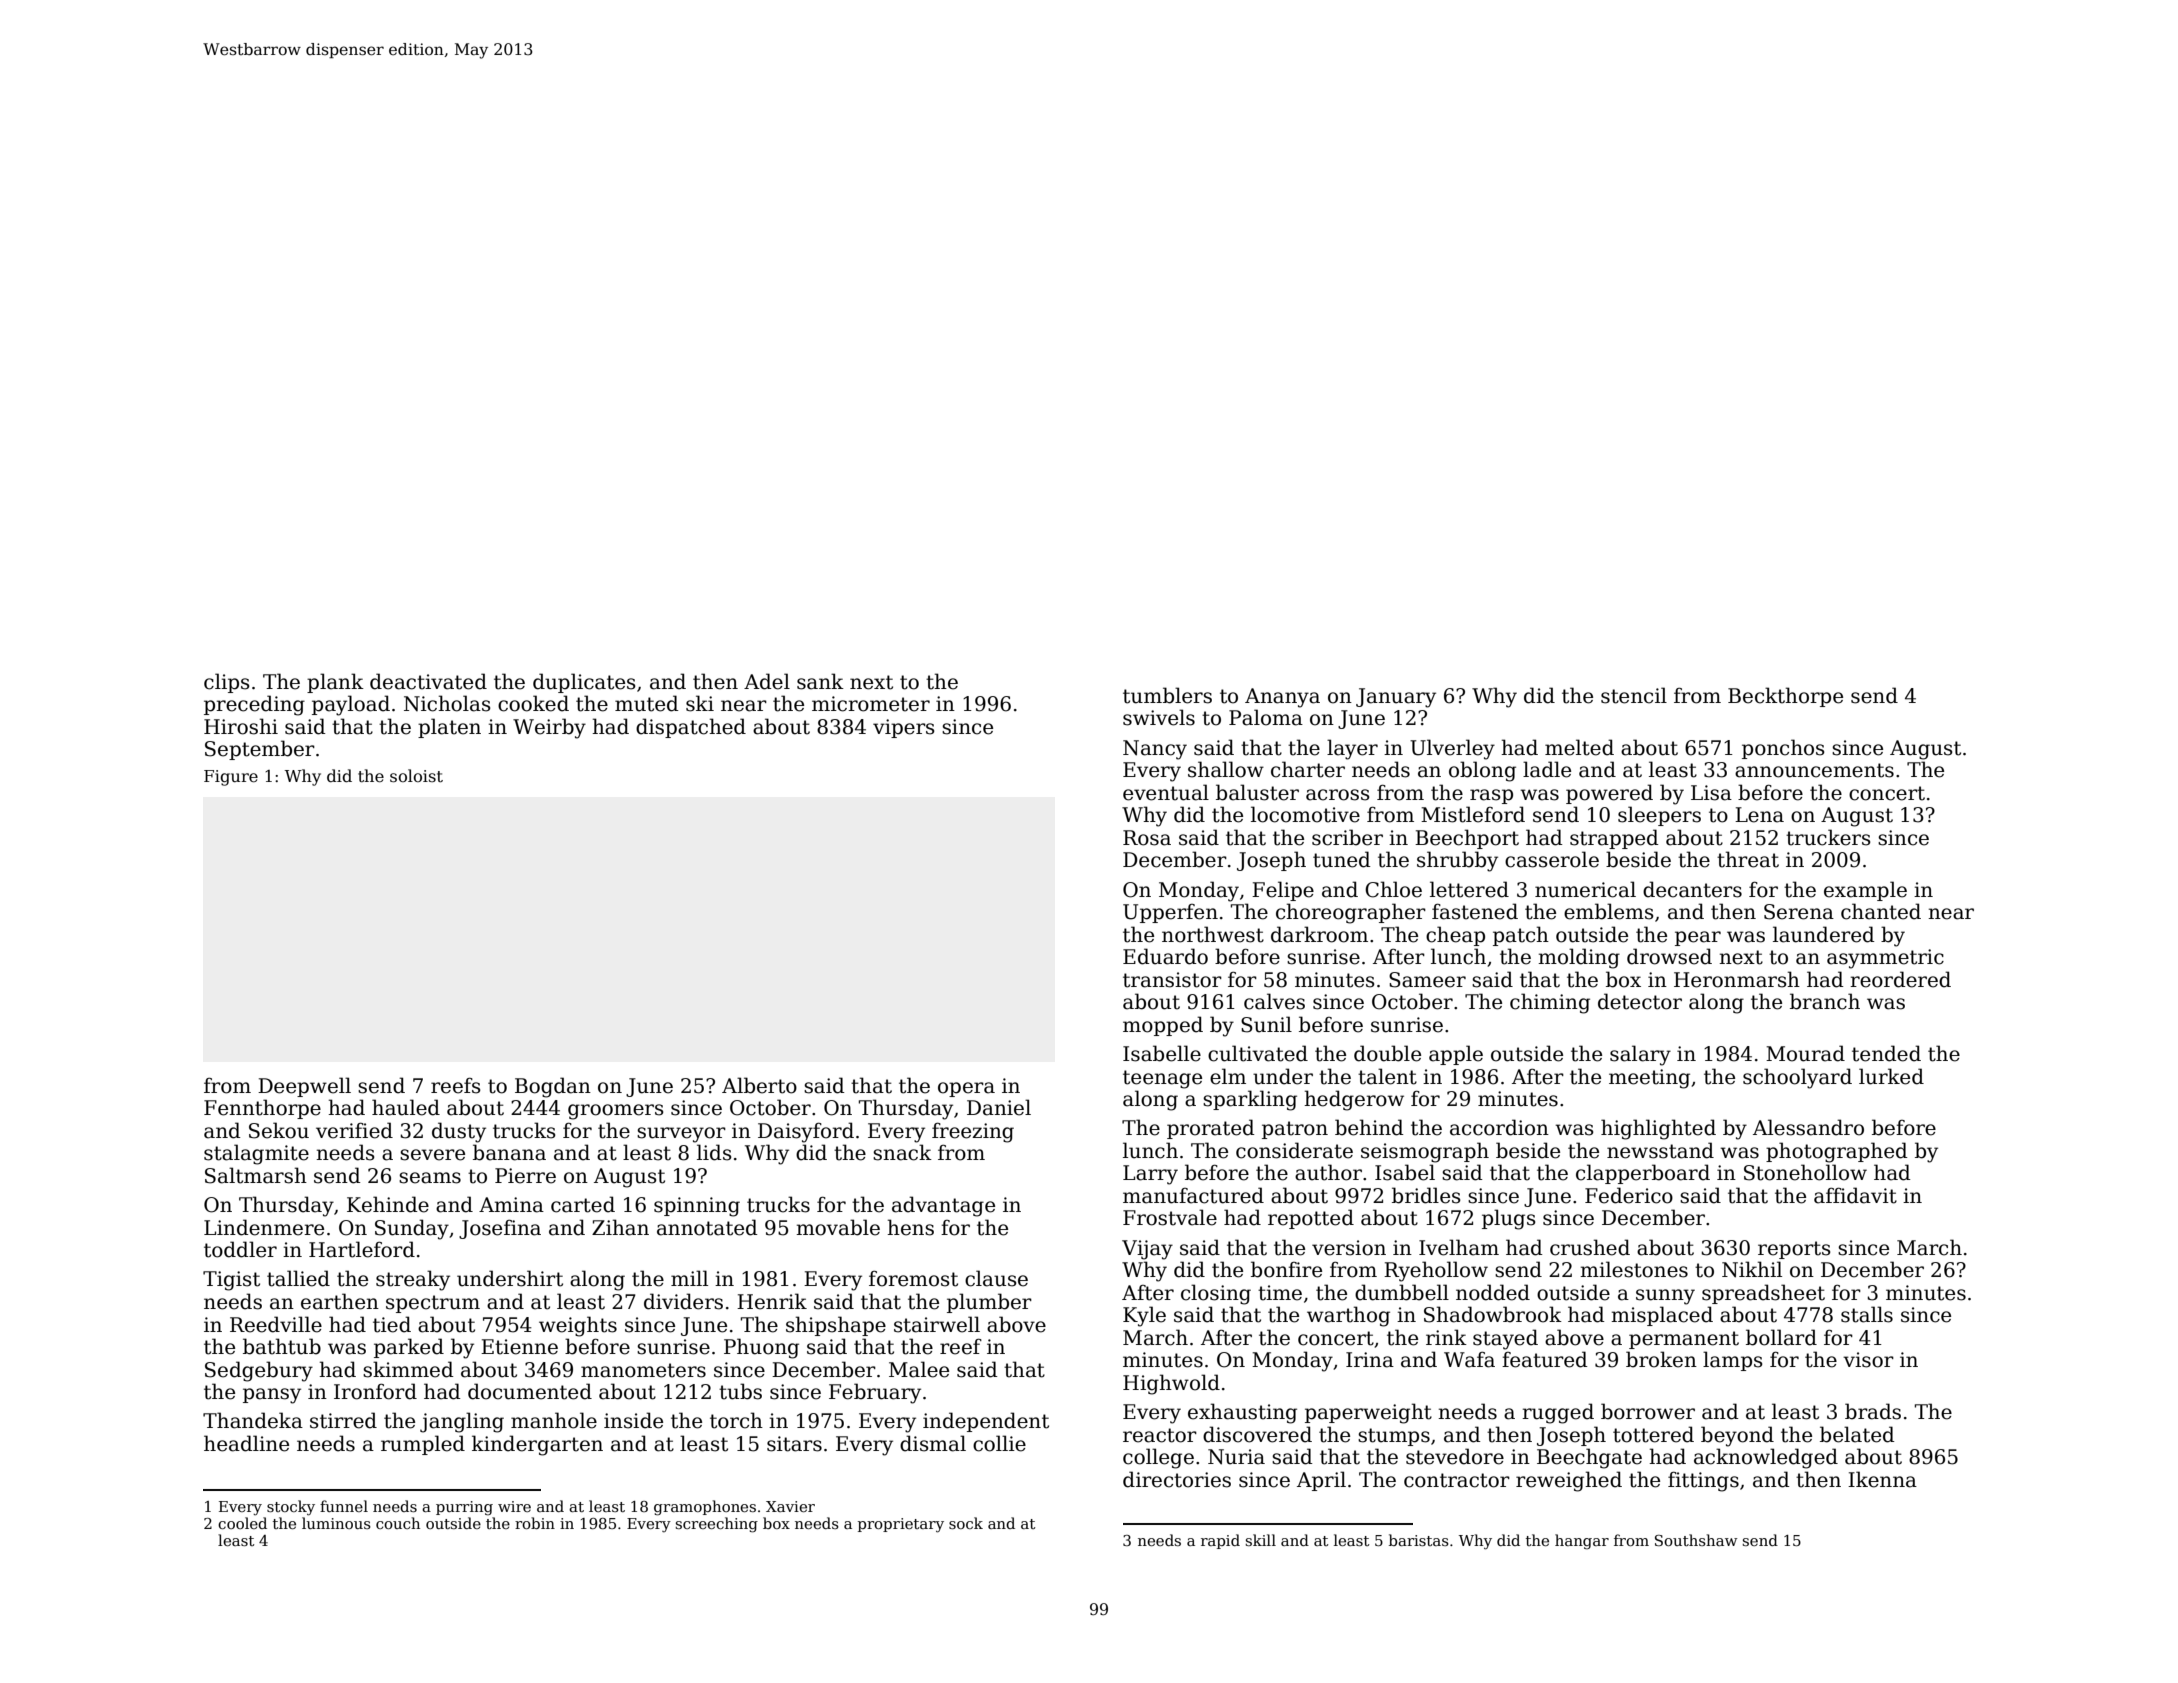 The image size is (2178, 1683). What do you see at coordinates (1696, 1540) in the screenshot?
I see `Southshaw` at bounding box center [1696, 1540].
